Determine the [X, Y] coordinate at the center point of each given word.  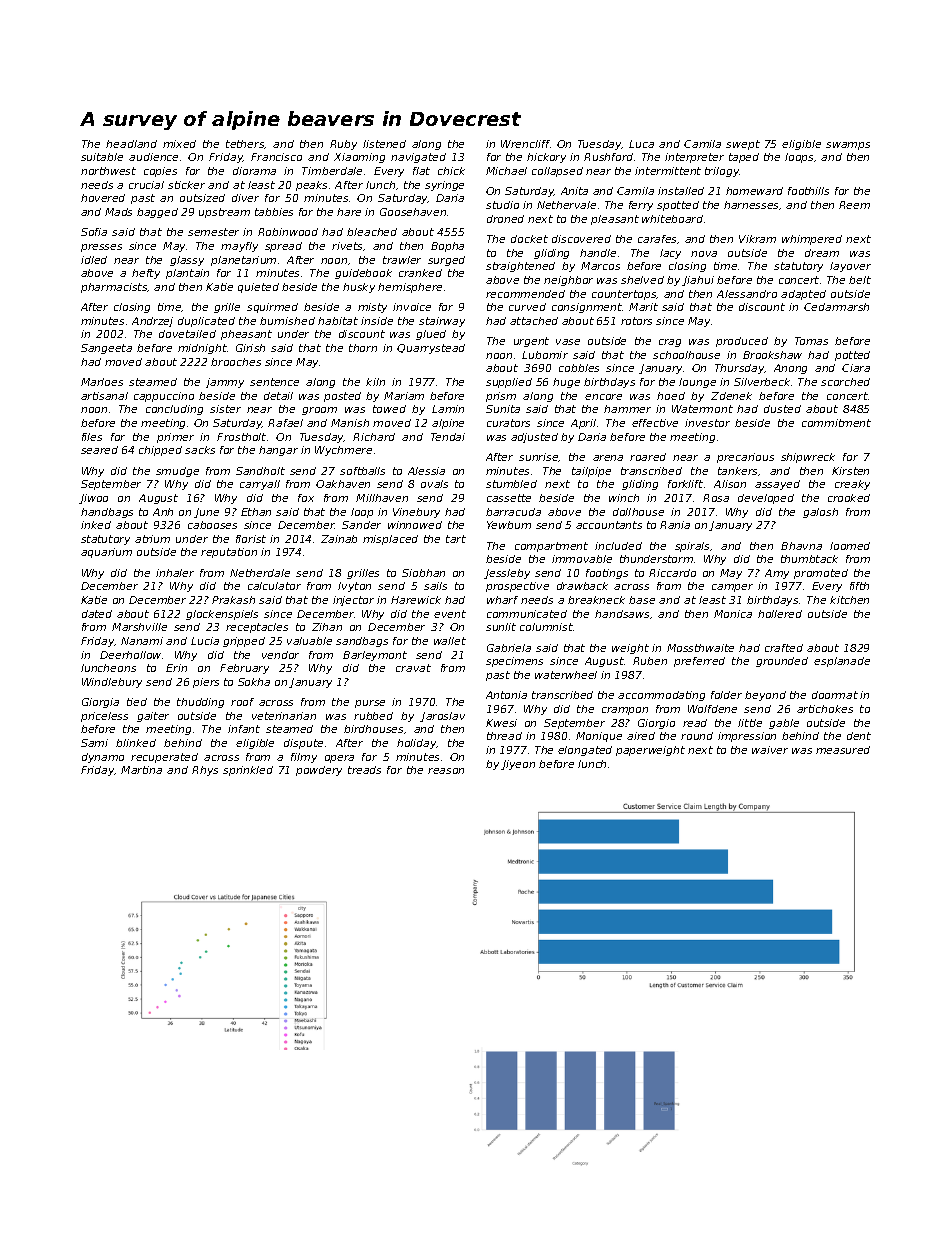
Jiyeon [518, 765]
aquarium [106, 553]
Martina [141, 770]
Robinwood [288, 232]
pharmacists [114, 288]
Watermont [702, 409]
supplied [509, 383]
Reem [854, 205]
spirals [692, 547]
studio [502, 205]
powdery [319, 771]
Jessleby [507, 574]
